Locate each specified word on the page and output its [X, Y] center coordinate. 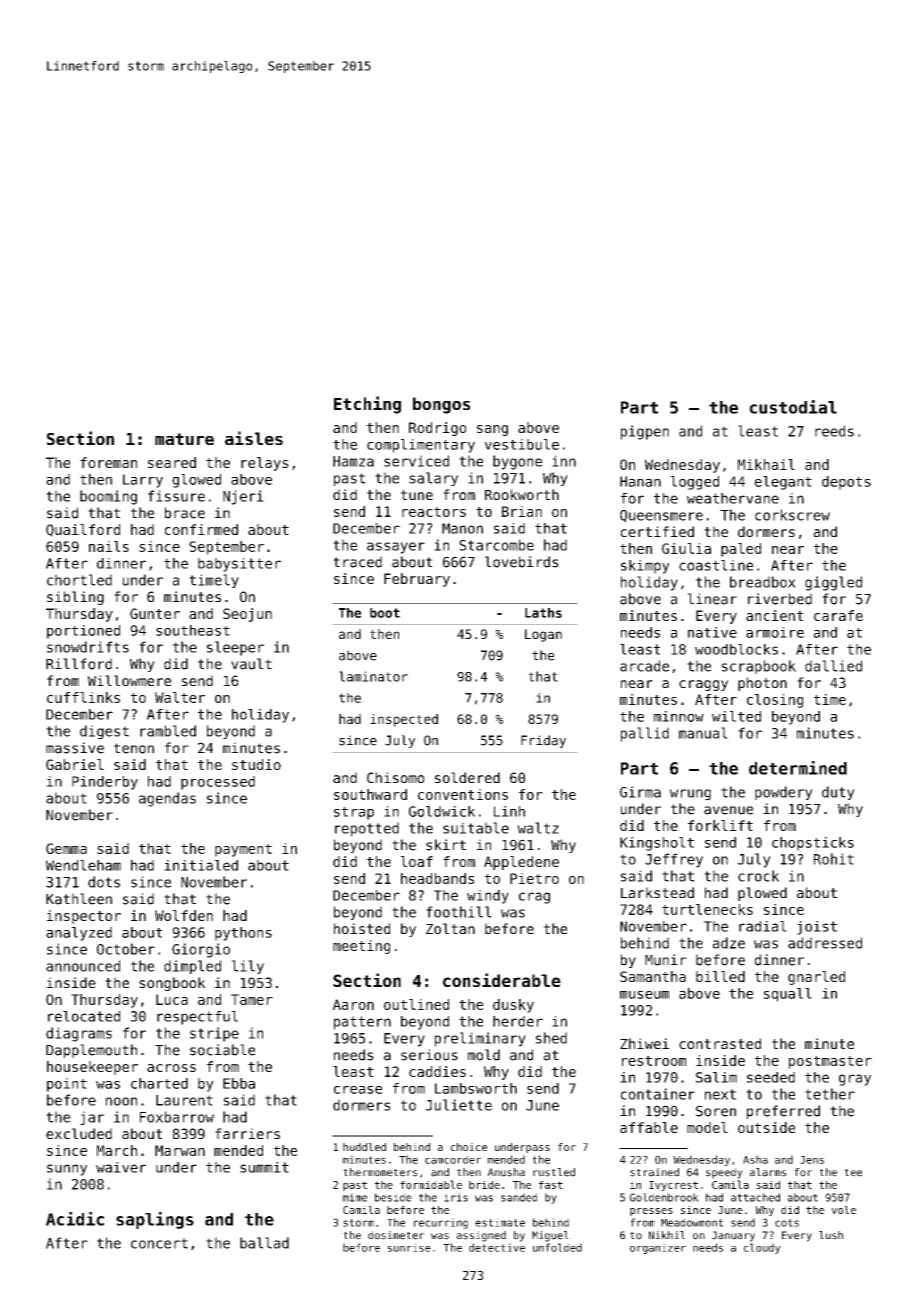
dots [104, 882]
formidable [431, 1184]
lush [831, 1235]
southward [370, 794]
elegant [783, 483]
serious [429, 1055]
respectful [197, 1018]
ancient [774, 615]
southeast [193, 630]
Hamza [353, 461]
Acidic [75, 1219]
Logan [543, 635]
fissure [176, 496]
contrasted [720, 1043]
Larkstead [657, 892]
